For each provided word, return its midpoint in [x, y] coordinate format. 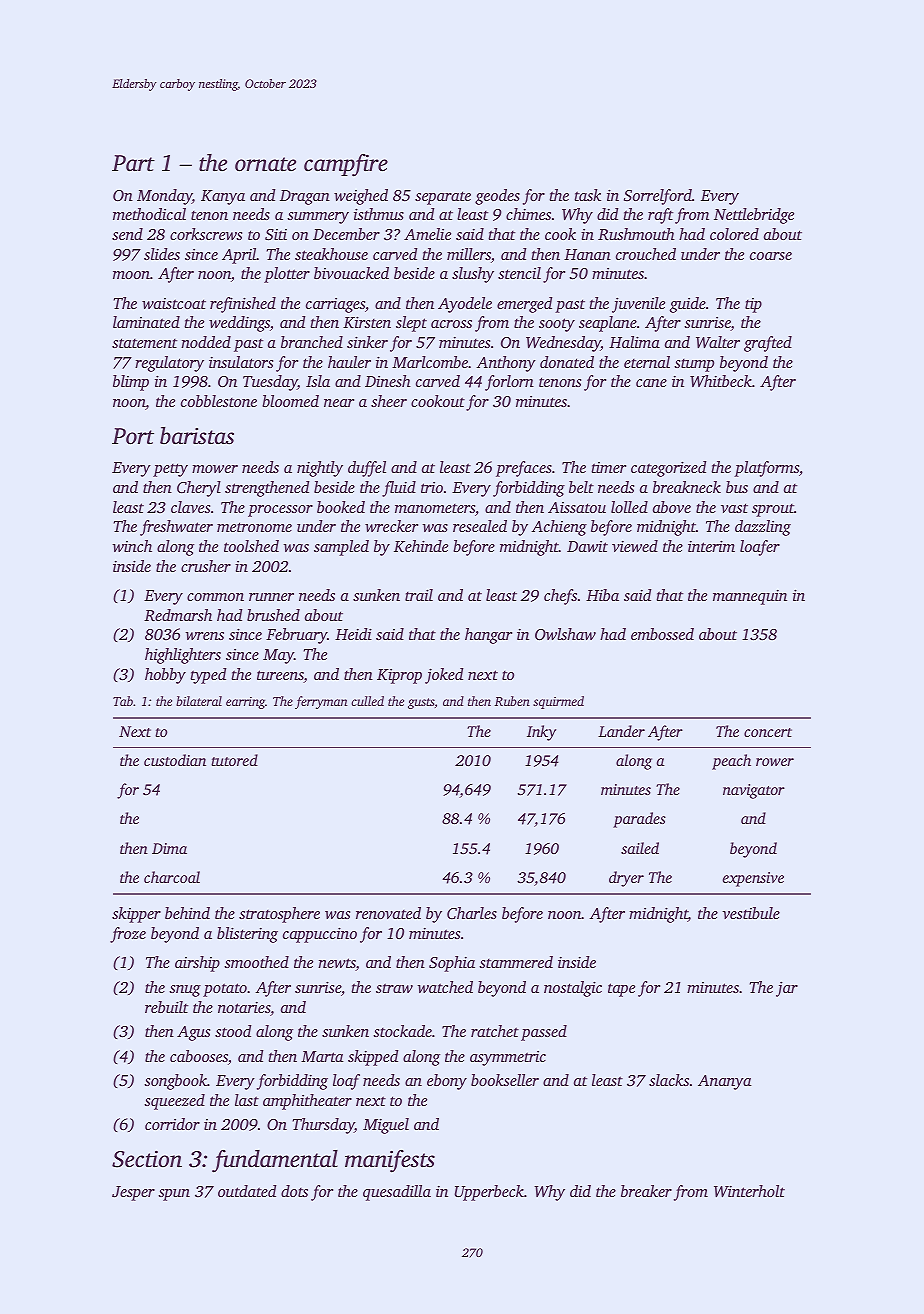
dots [294, 1191]
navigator [754, 791]
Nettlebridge [754, 216]
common [215, 597]
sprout [773, 510]
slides [162, 254]
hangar [488, 636]
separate [443, 198]
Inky [541, 733]
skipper [136, 915]
